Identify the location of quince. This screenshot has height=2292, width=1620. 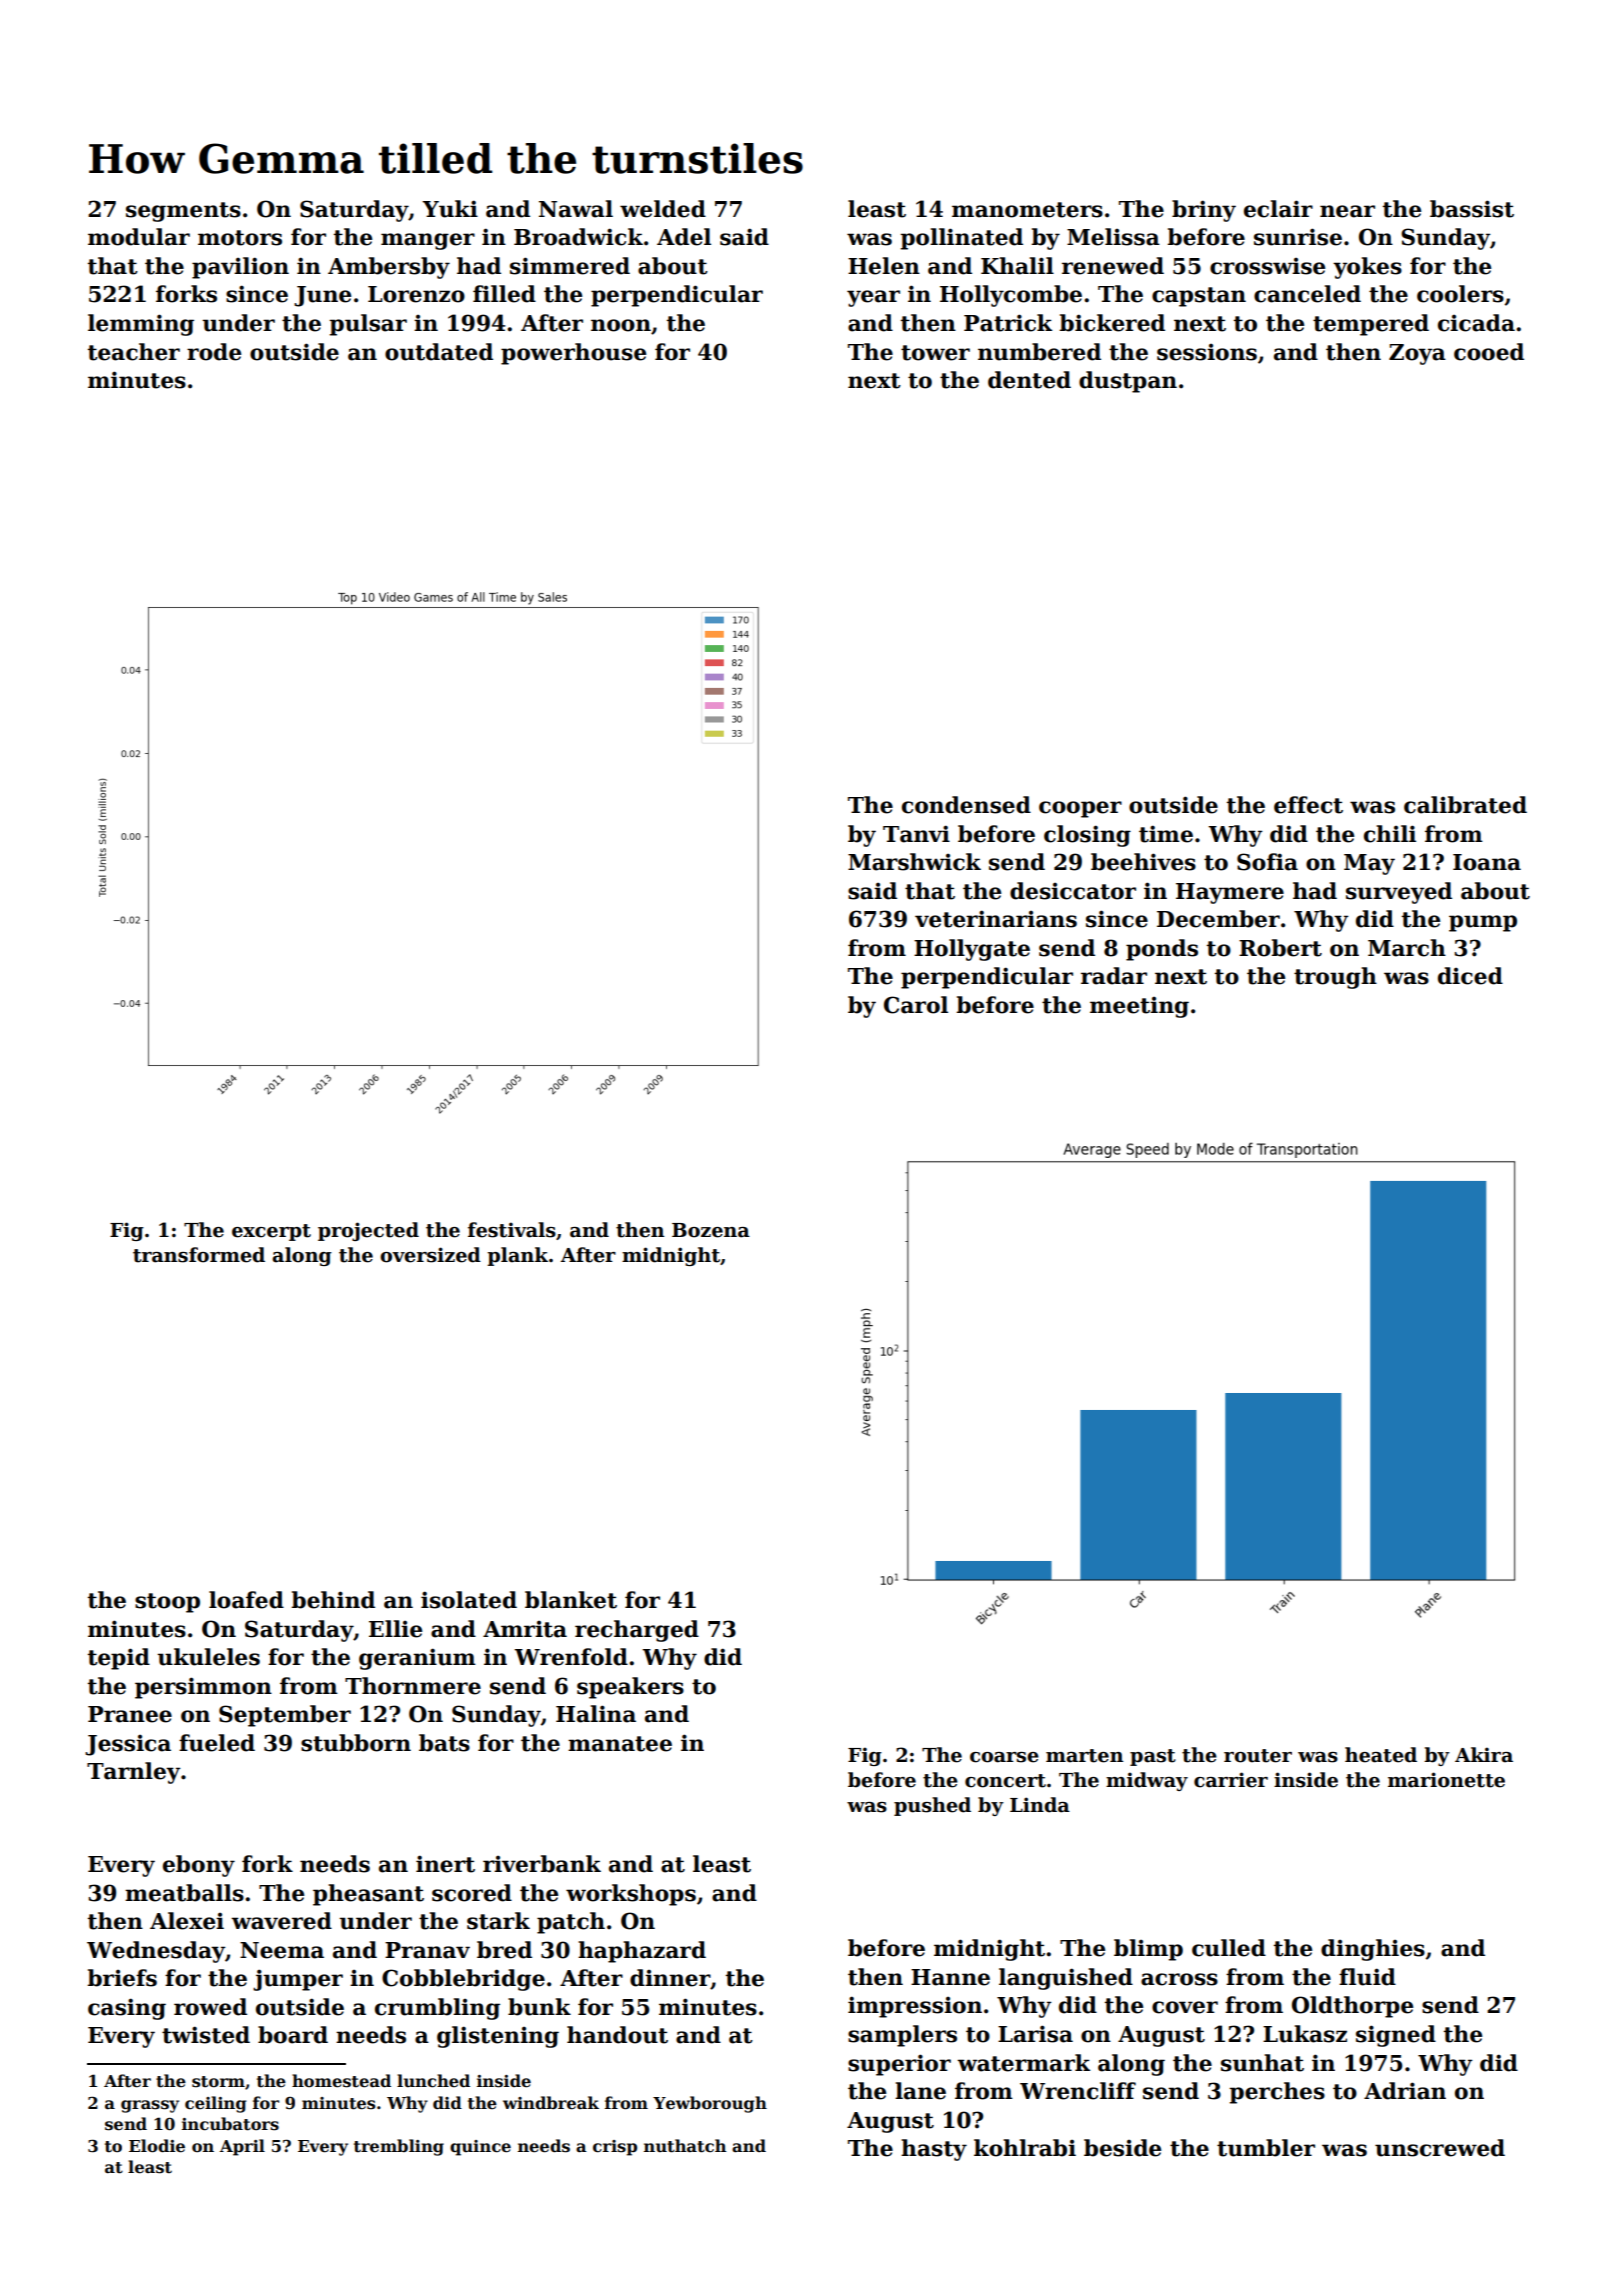
(480, 2148).
